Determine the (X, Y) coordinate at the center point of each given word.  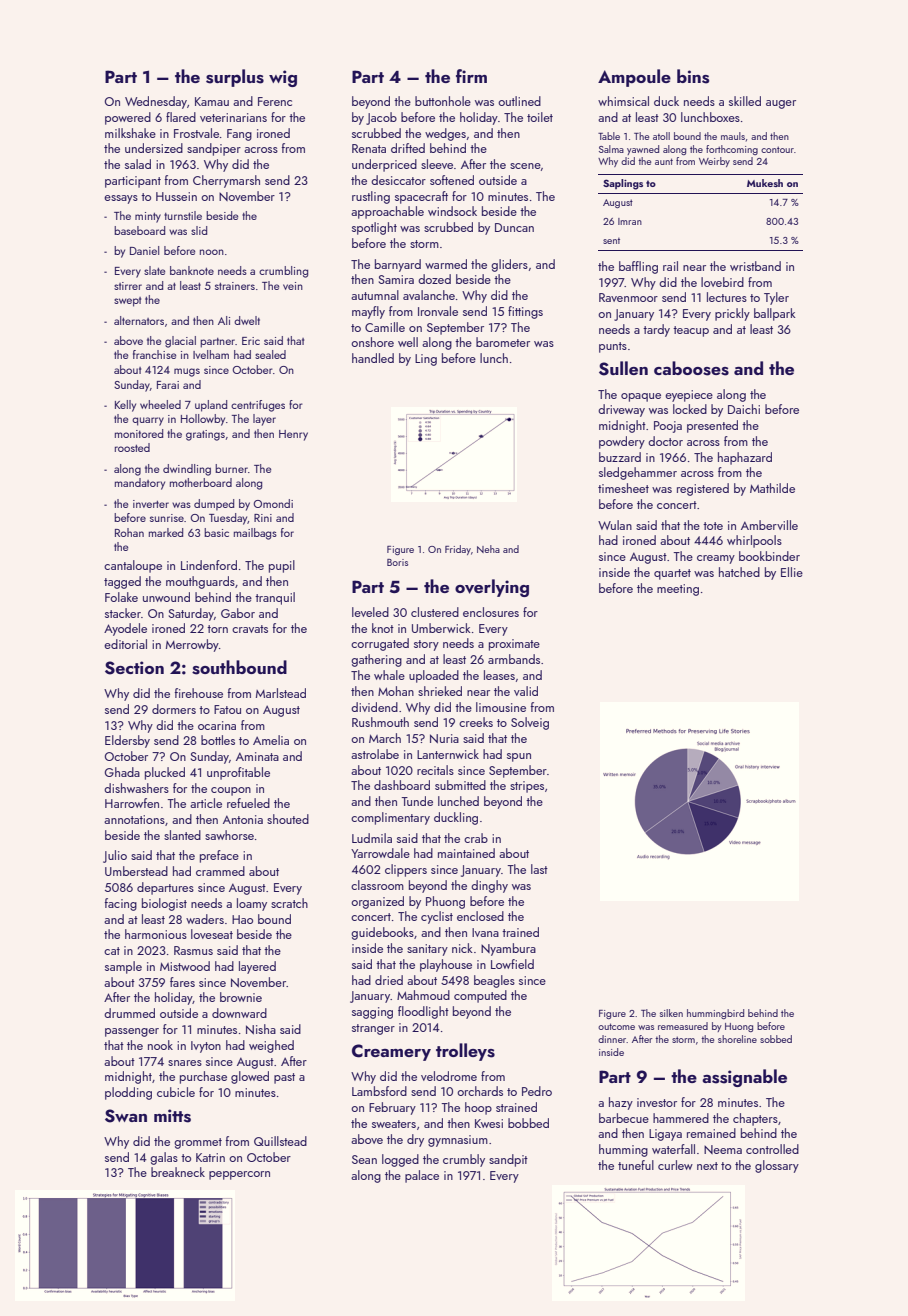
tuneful (636, 1165)
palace (422, 1176)
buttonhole (443, 101)
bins (693, 76)
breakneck (178, 1172)
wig (283, 78)
